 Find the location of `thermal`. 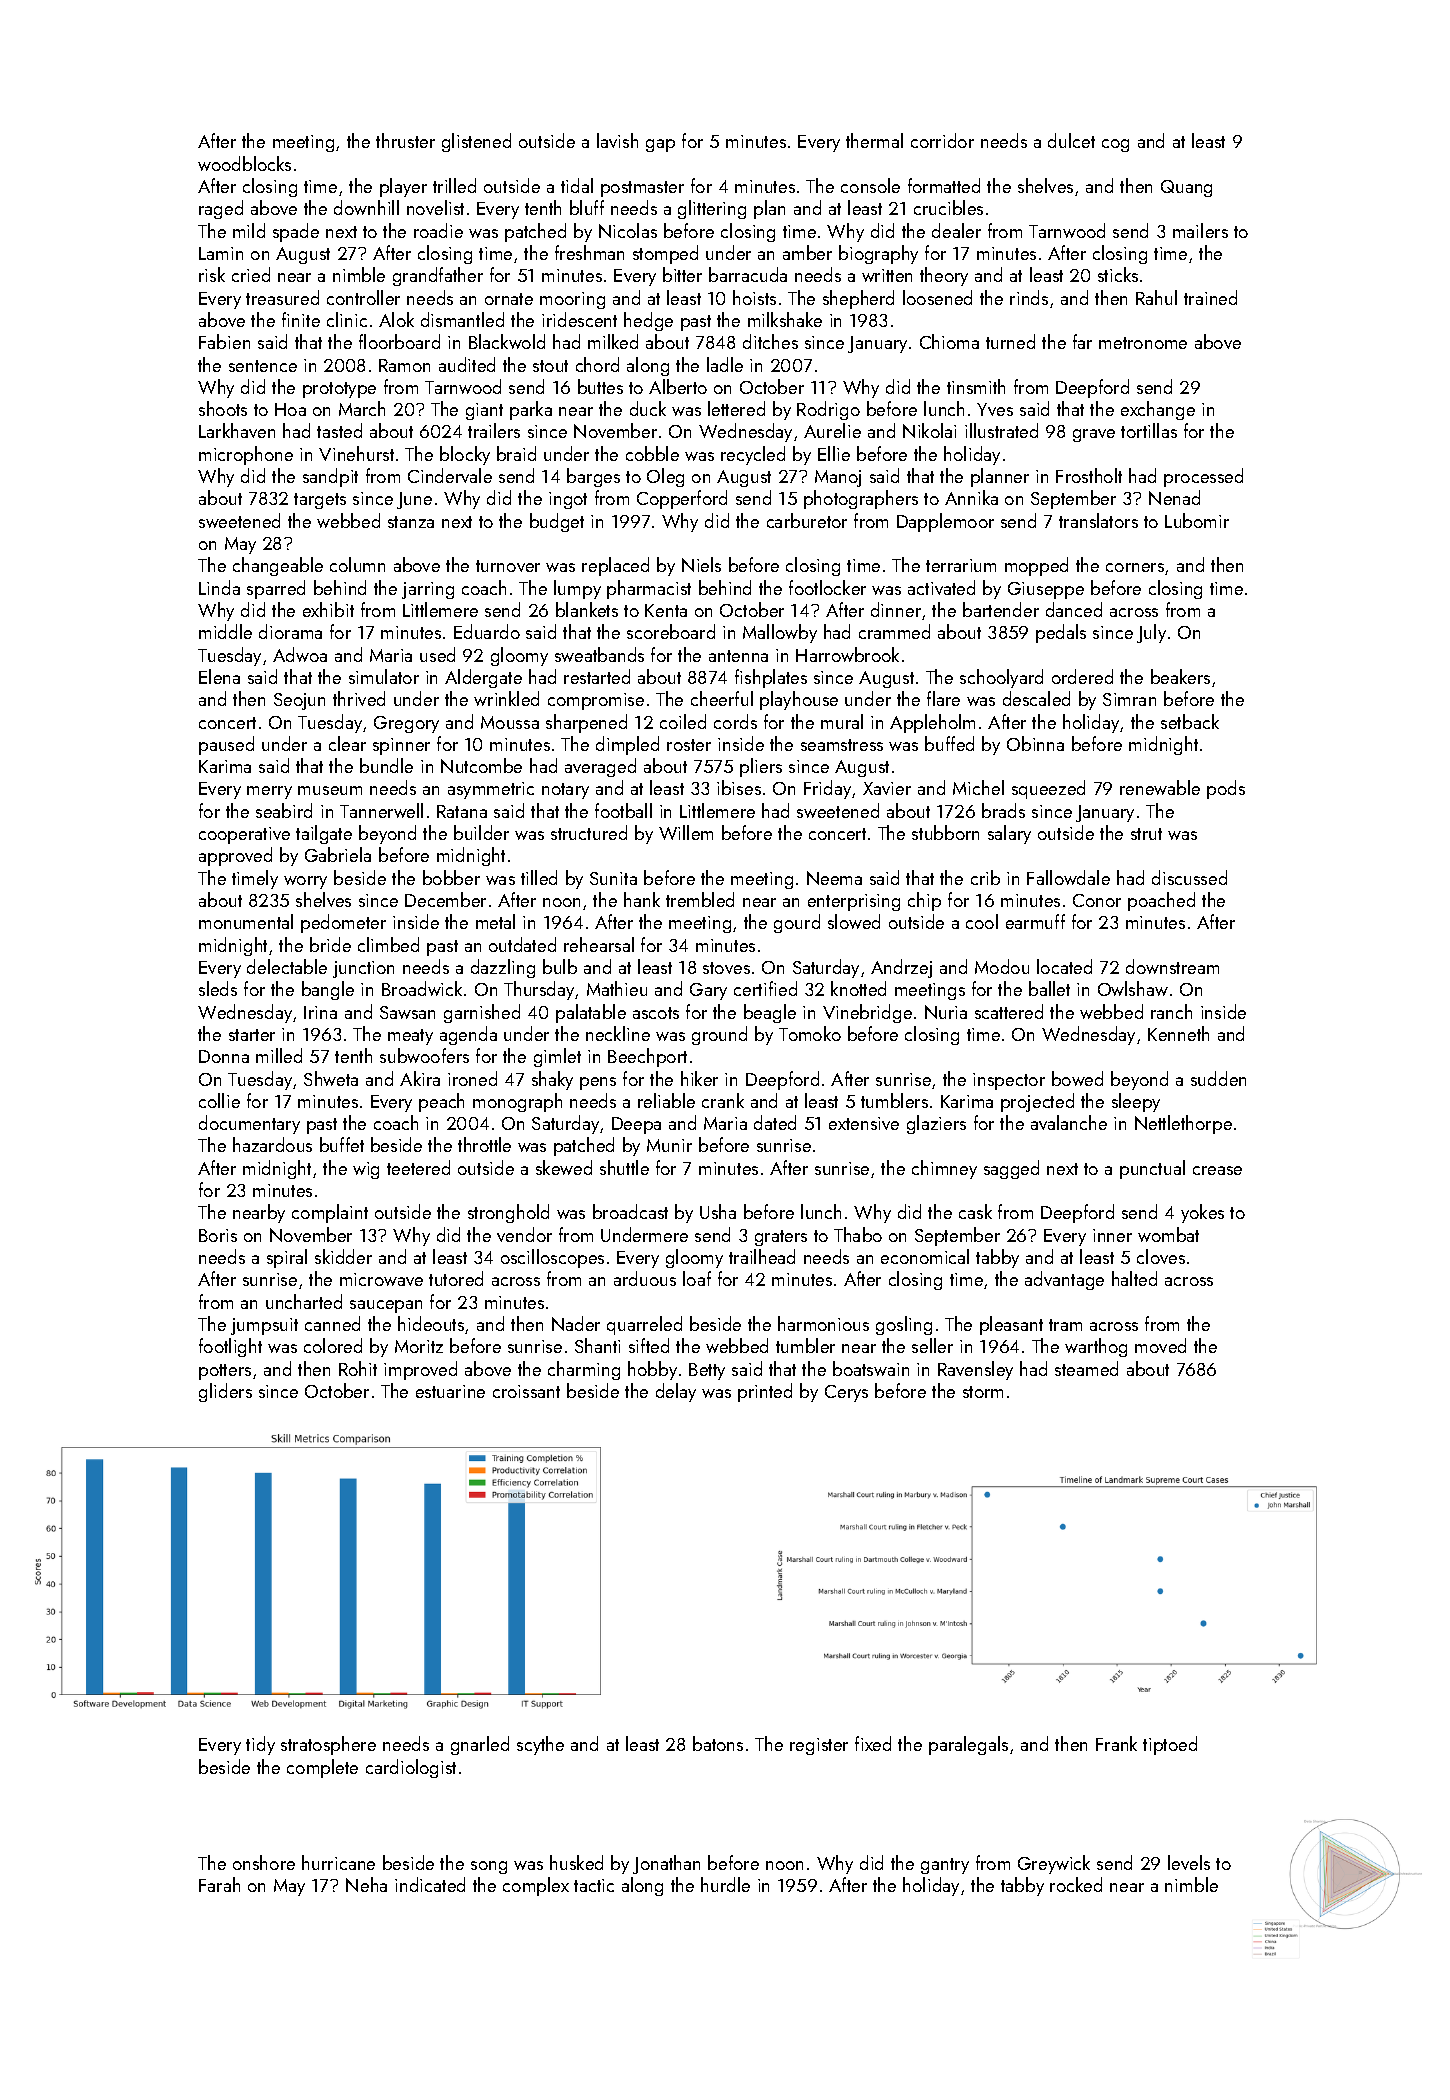

thermal is located at coordinates (874, 140).
